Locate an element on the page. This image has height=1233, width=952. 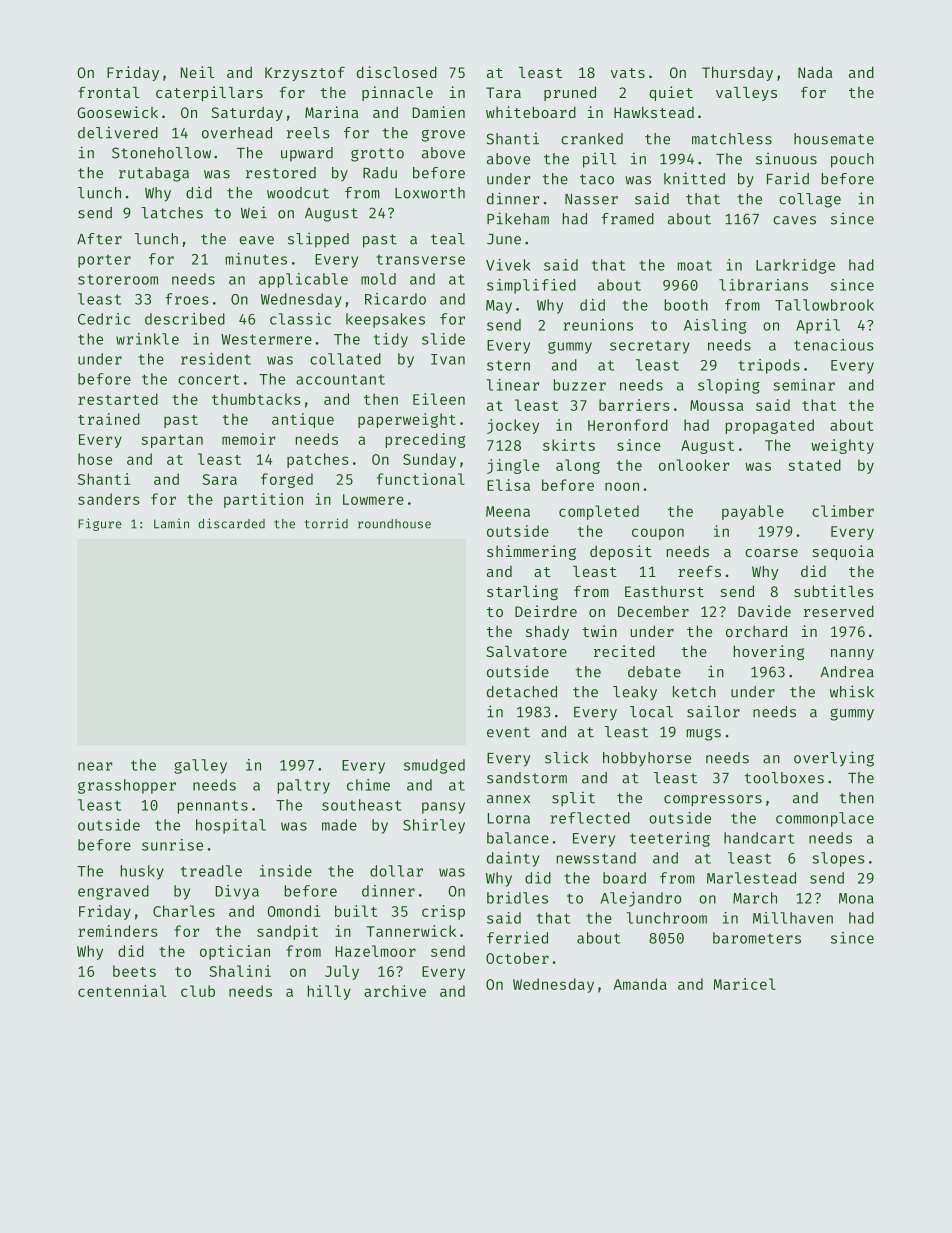
climber is located at coordinates (843, 511).
